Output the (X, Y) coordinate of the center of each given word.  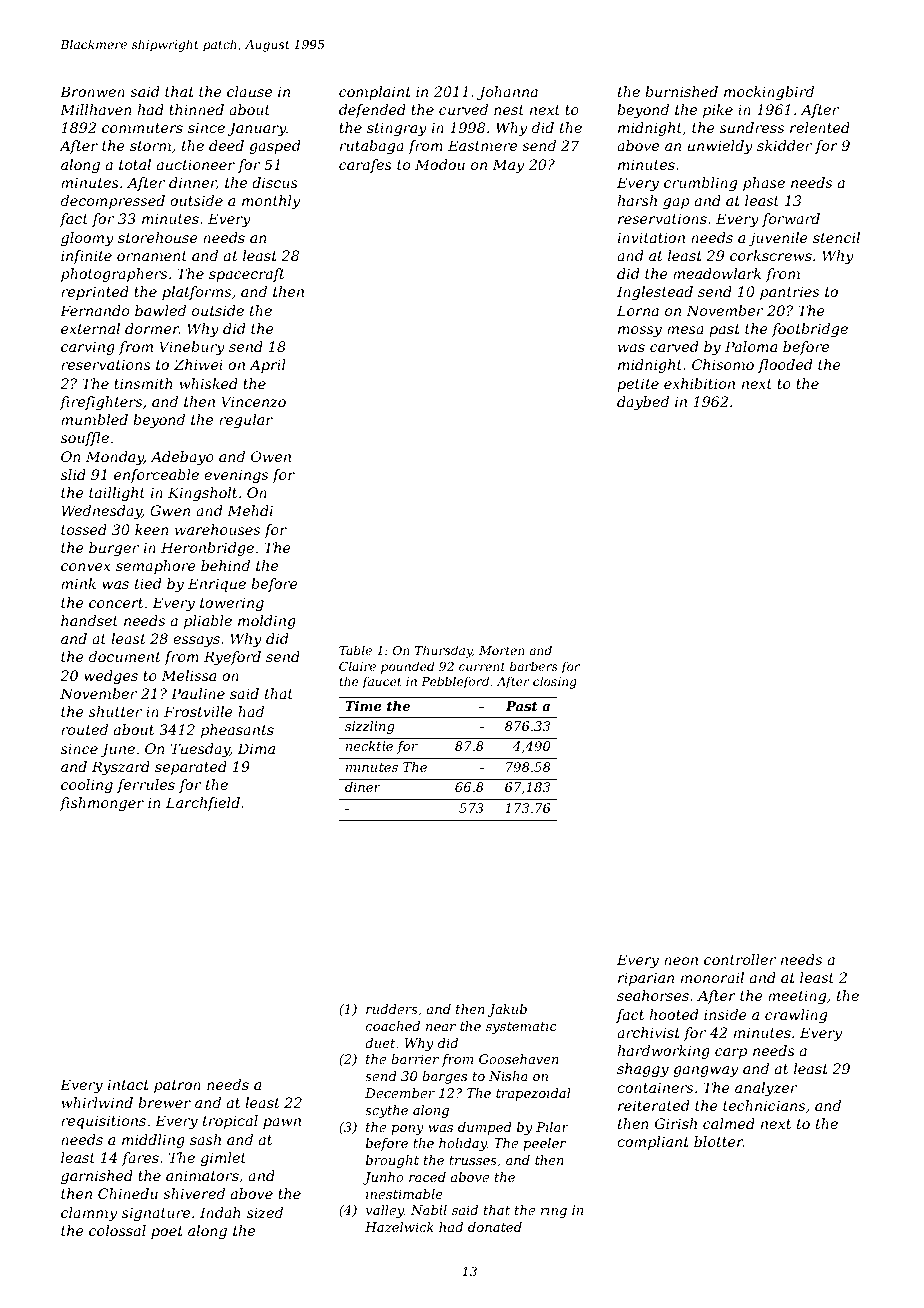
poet (167, 1232)
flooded (785, 366)
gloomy (87, 239)
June (117, 750)
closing (555, 682)
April (267, 366)
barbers (534, 666)
